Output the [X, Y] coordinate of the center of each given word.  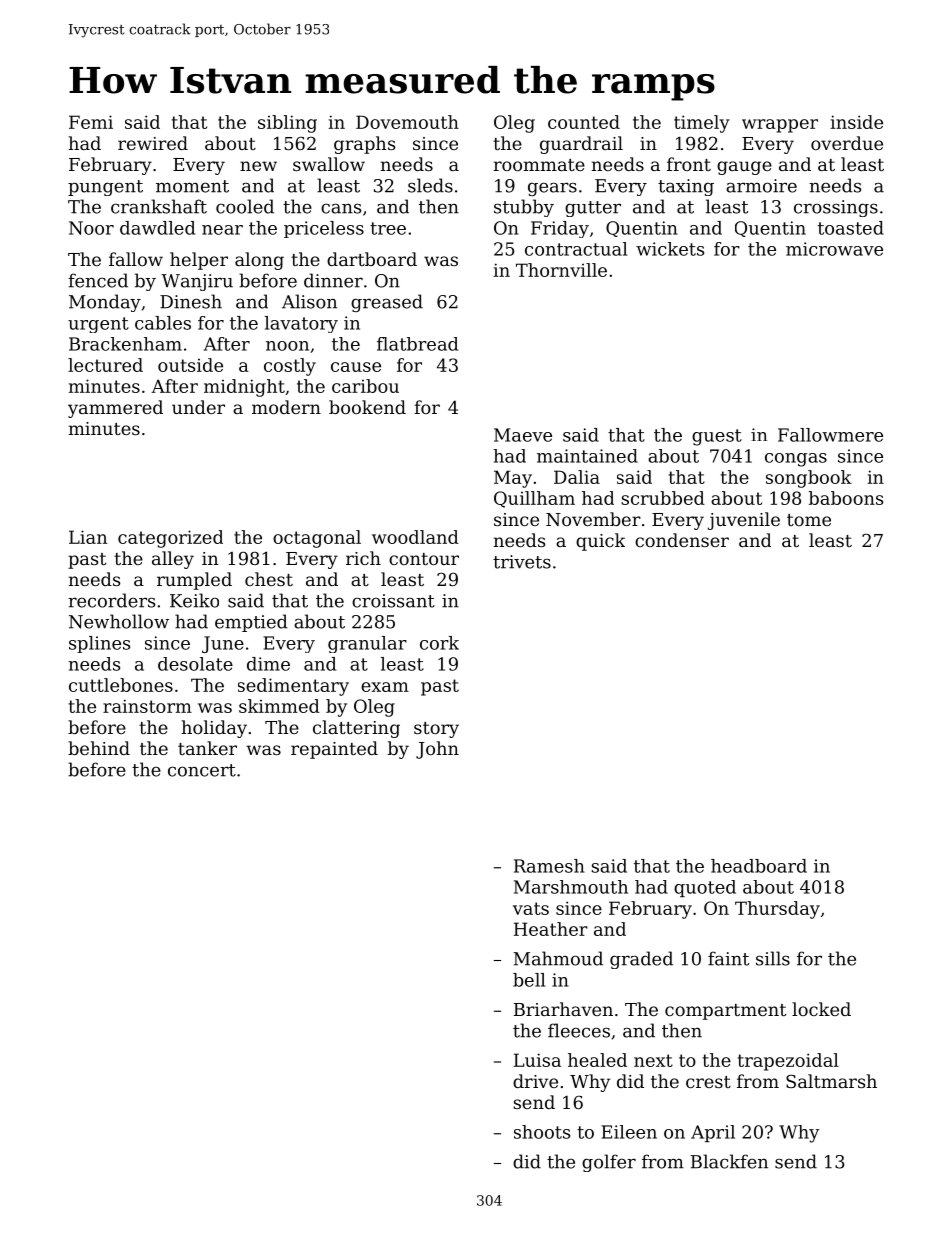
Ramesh [549, 866]
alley [173, 560]
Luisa [537, 1060]
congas [796, 460]
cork [439, 643]
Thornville [561, 270]
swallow [329, 164]
